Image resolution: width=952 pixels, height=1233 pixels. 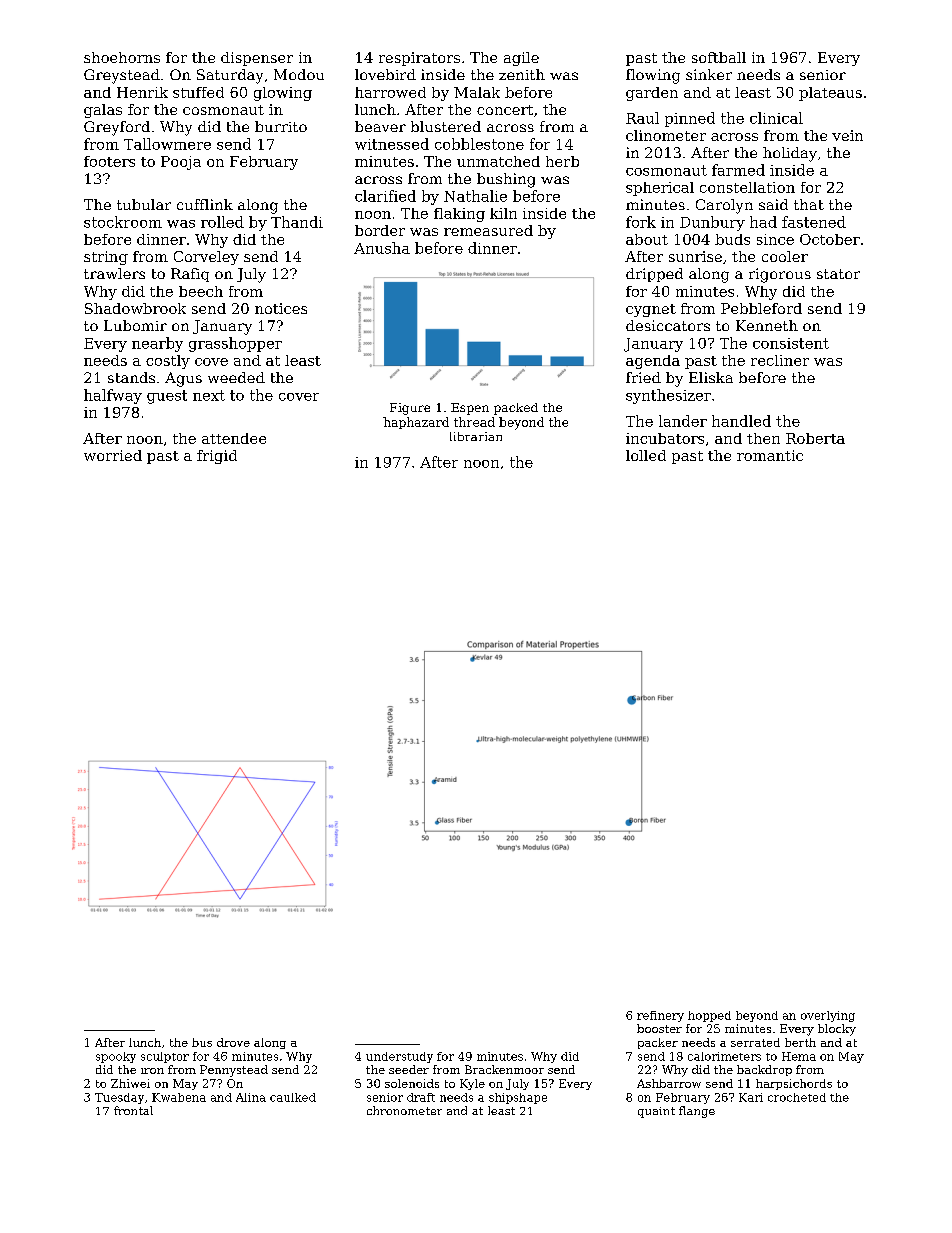 I want to click on Roberta, so click(x=815, y=438).
